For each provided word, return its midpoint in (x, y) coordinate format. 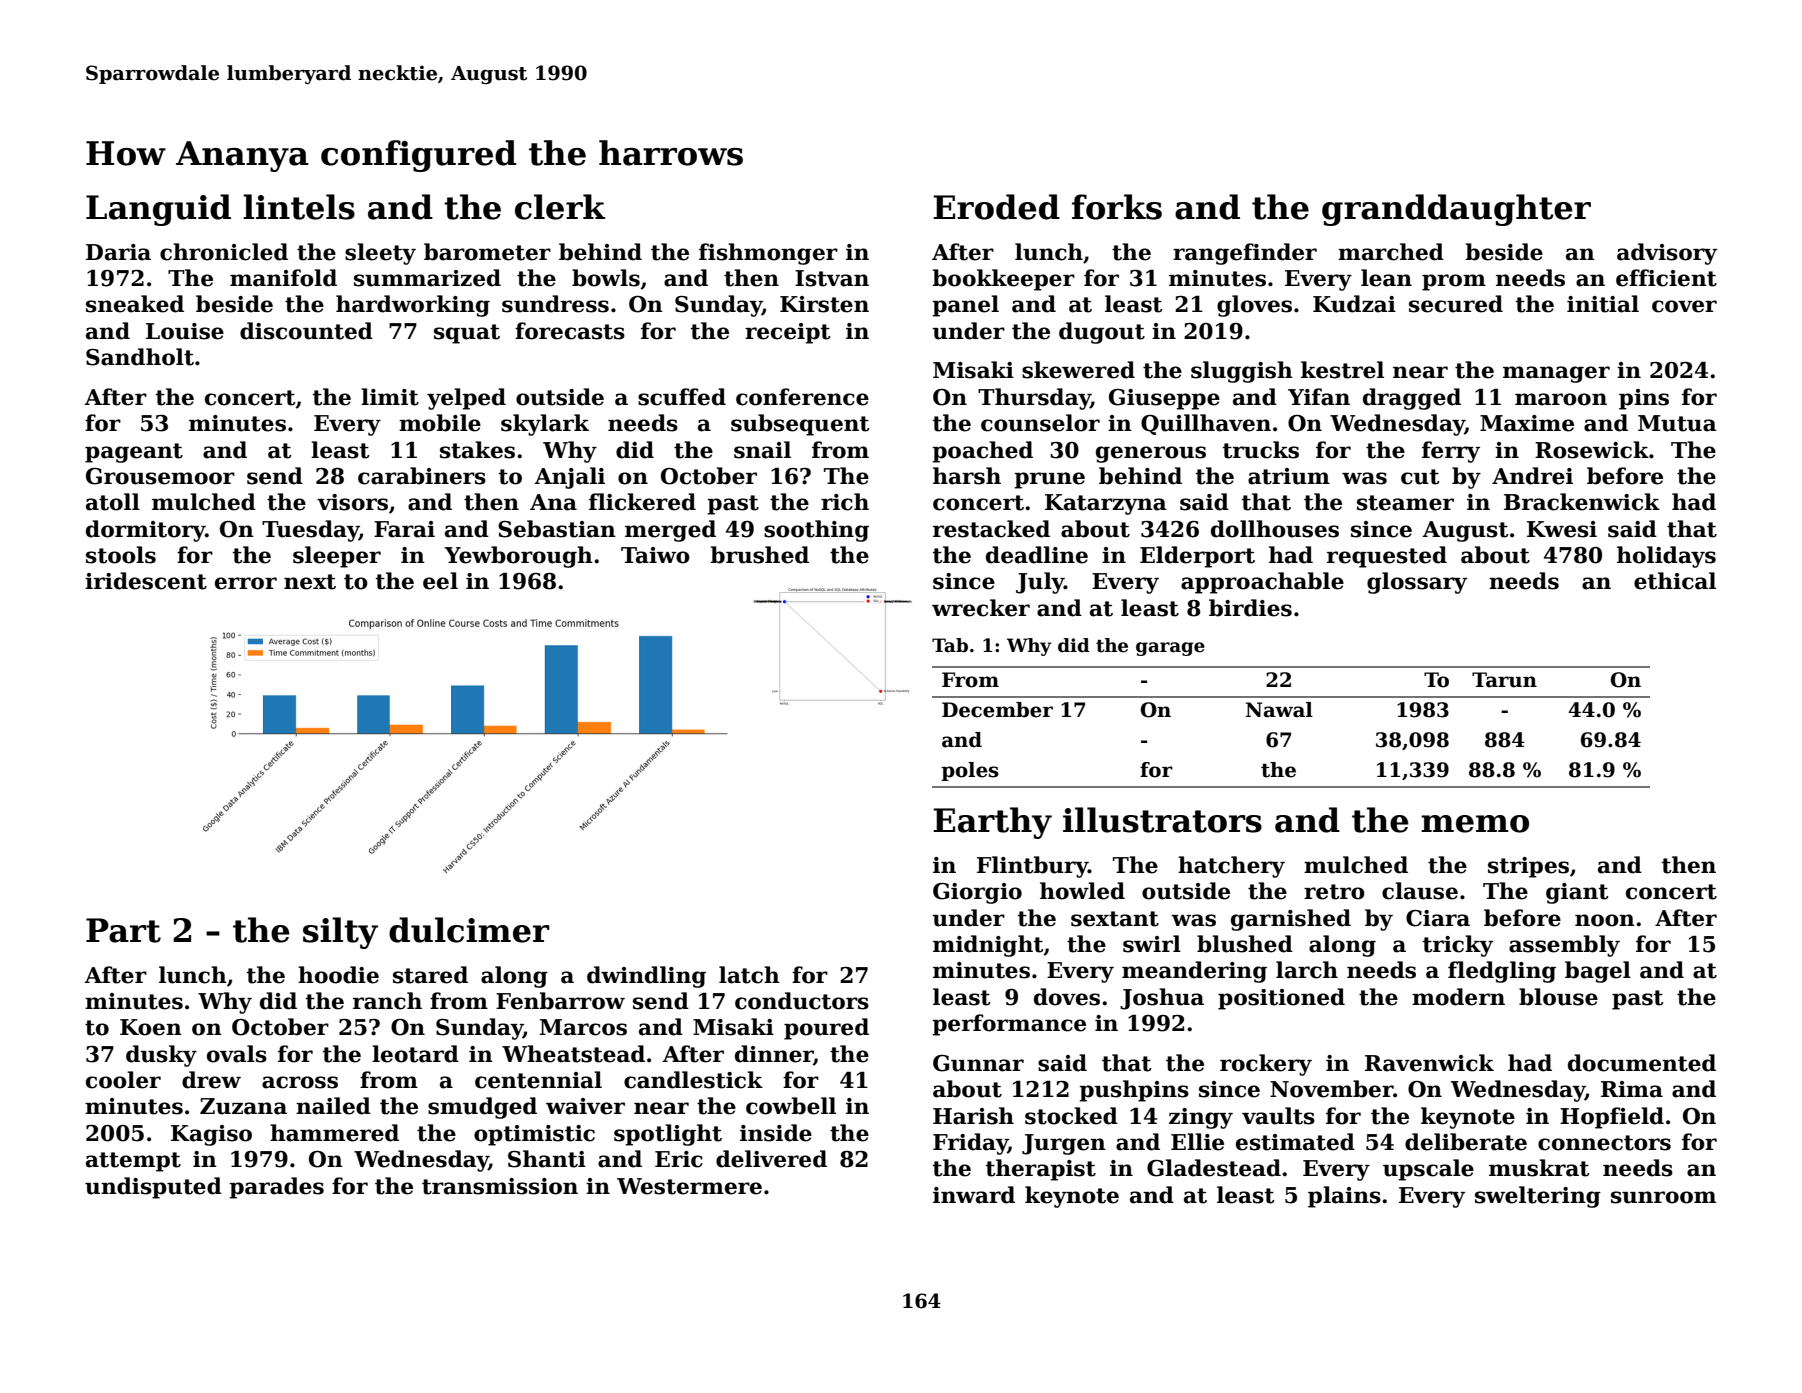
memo (1475, 824)
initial (1603, 304)
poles (970, 771)
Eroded (996, 207)
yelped (466, 399)
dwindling (646, 977)
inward (974, 1195)
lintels (299, 207)
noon (1605, 920)
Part (123, 930)
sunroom (1663, 1197)
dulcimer (469, 930)
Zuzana (243, 1106)
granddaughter (1456, 210)
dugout (1102, 333)
